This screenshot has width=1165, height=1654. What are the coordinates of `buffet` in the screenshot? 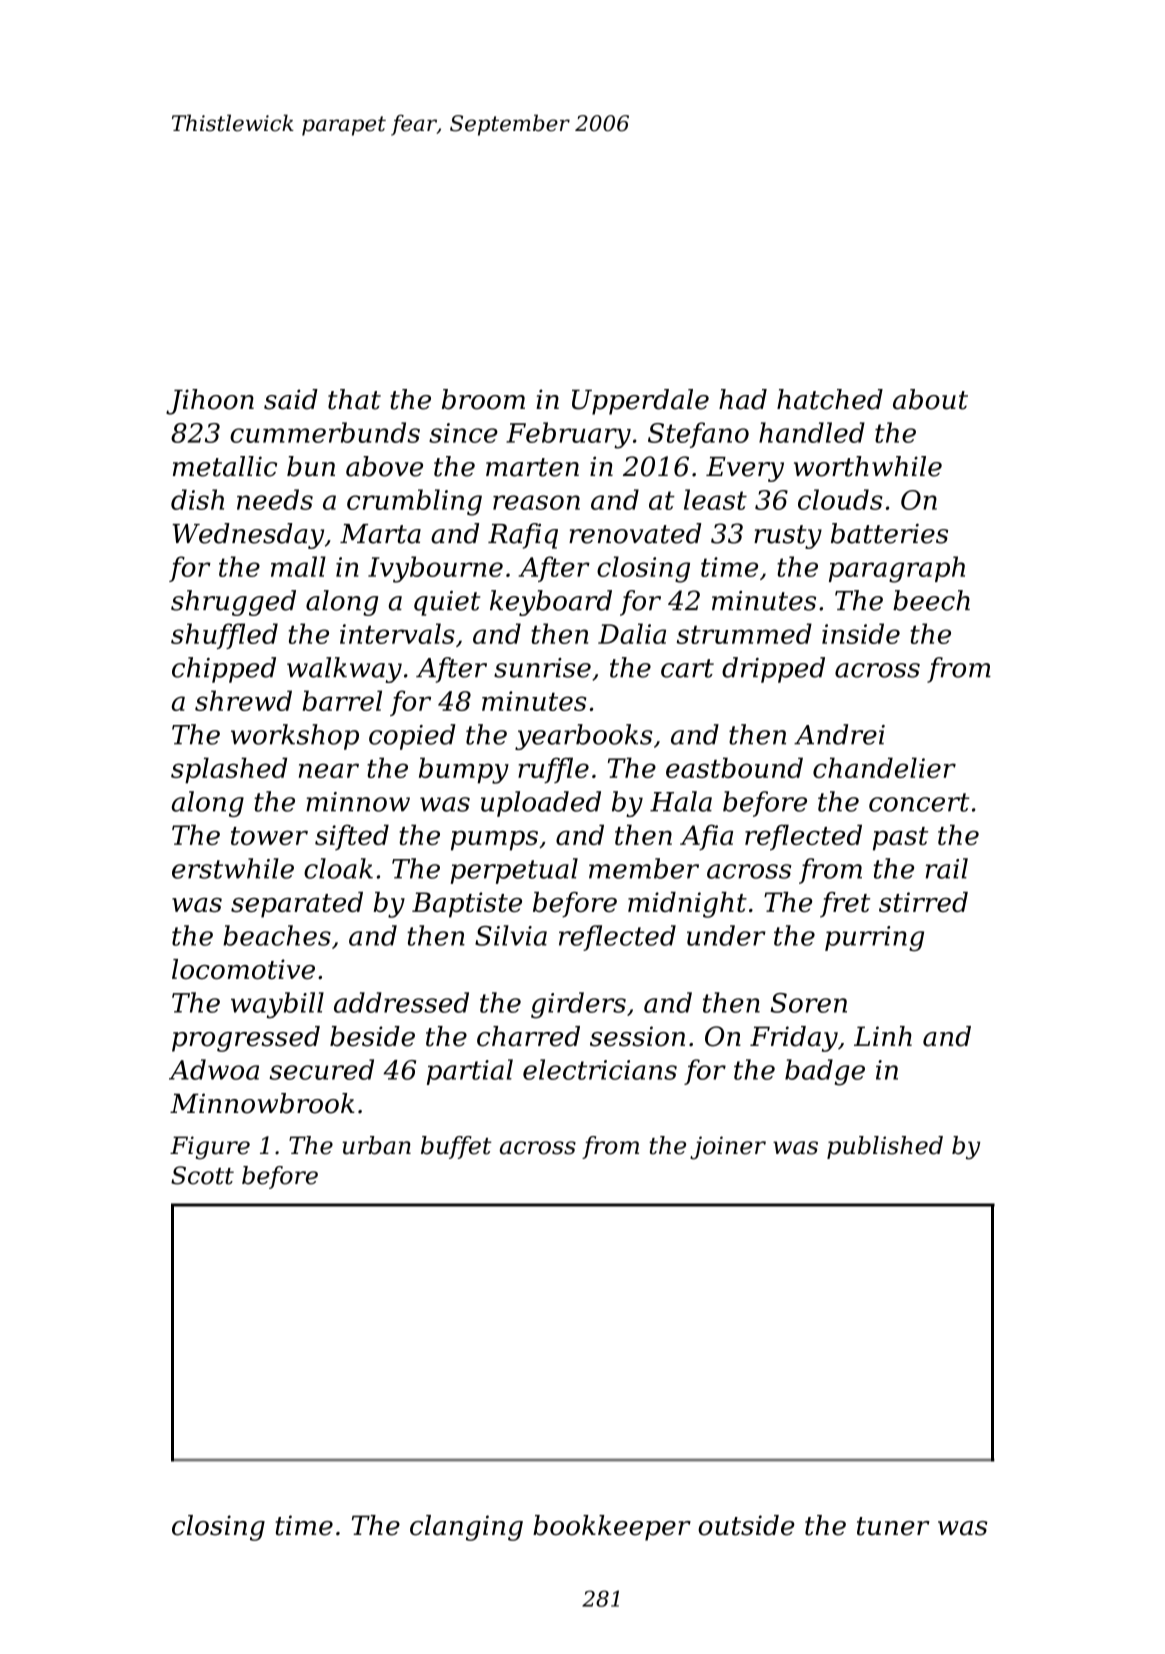 It's located at (456, 1147).
